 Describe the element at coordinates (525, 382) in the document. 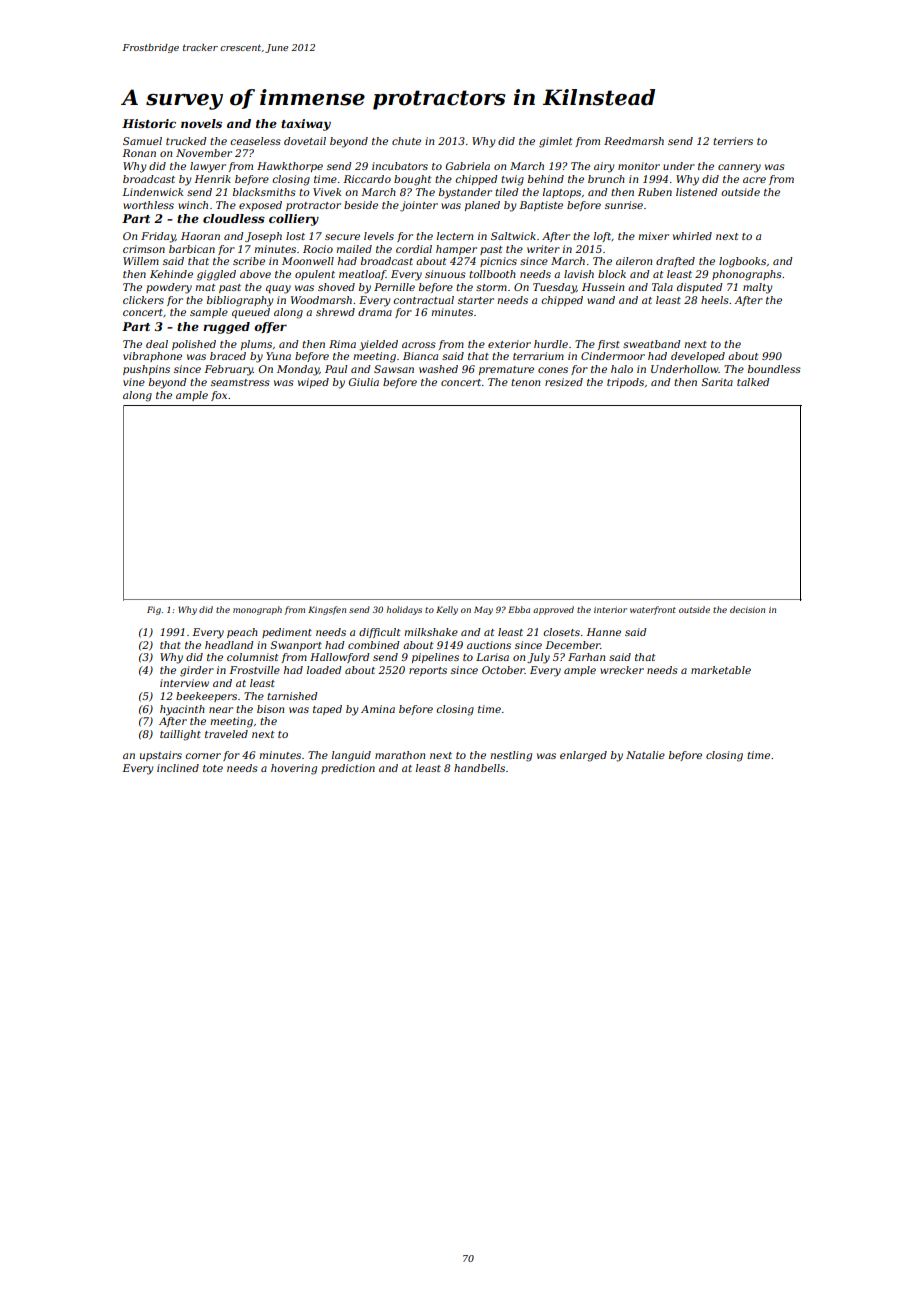

I see `tenon` at that location.
